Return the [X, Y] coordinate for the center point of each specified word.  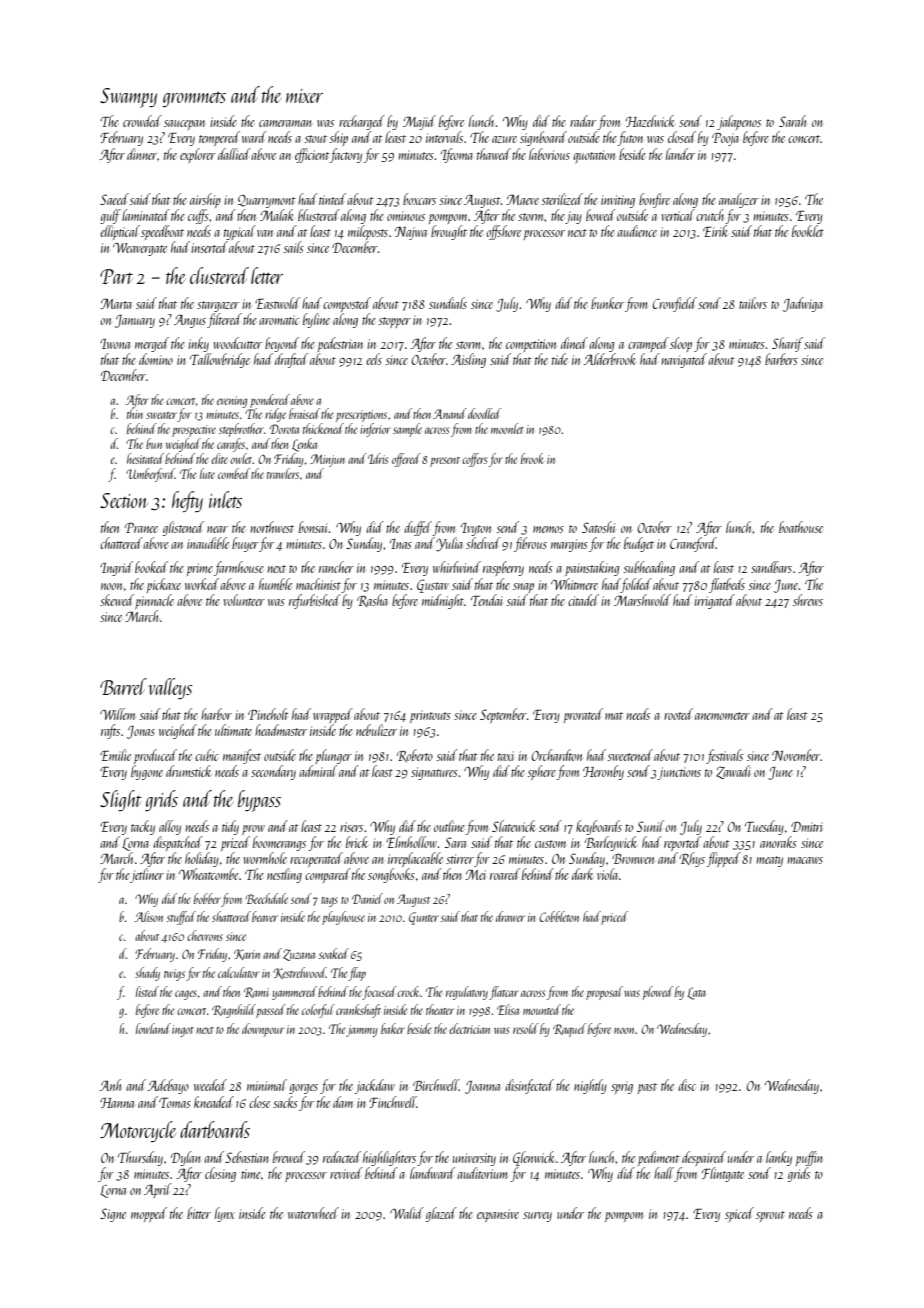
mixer [304, 96]
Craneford [693, 544]
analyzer [739, 200]
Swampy [128, 98]
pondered [270, 401]
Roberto [415, 755]
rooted [678, 714]
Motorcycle [138, 1131]
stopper [395, 322]
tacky [143, 827]
